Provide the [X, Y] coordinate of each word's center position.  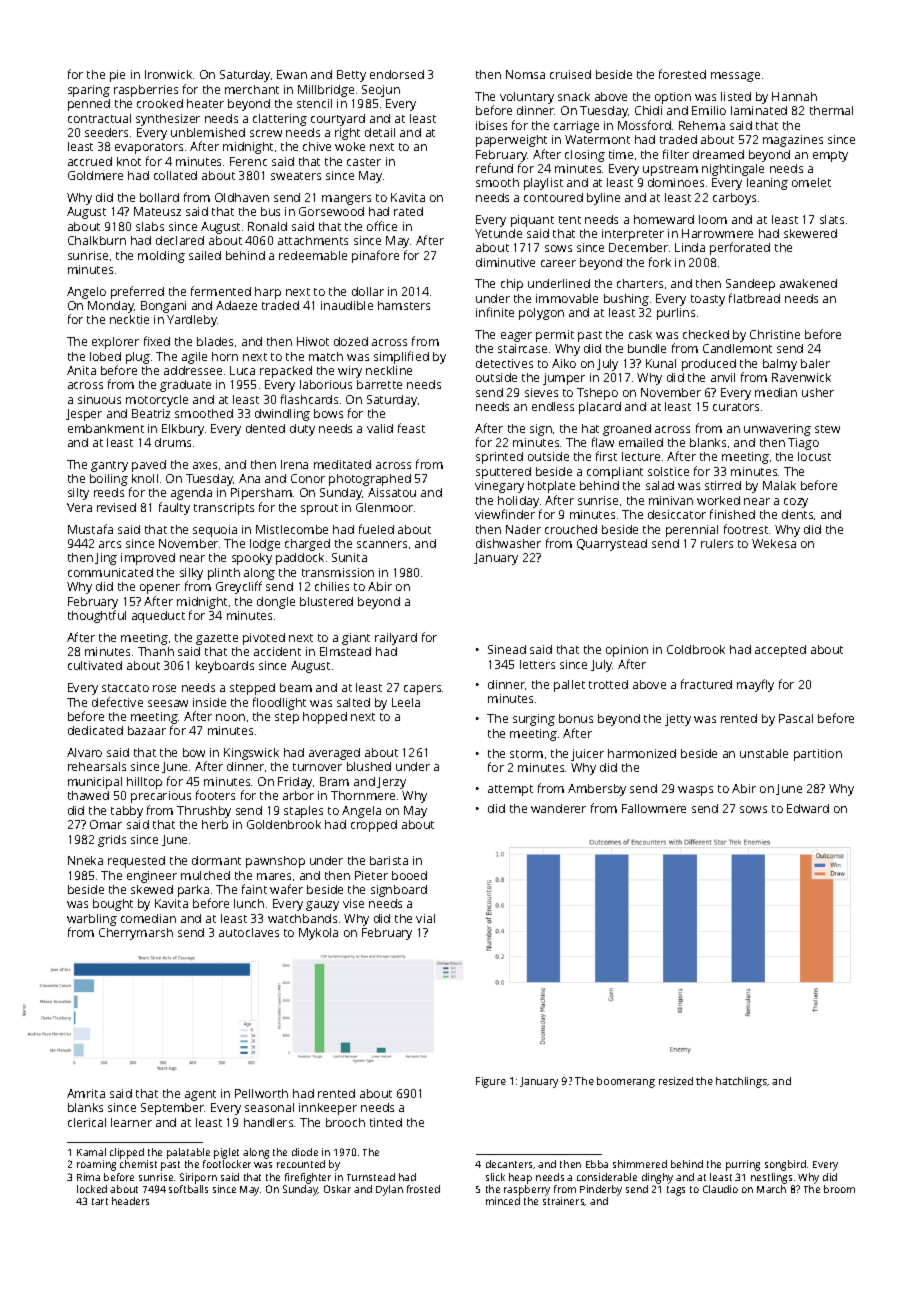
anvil [723, 377]
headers [130, 1201]
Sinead [507, 649]
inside [209, 702]
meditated [342, 464]
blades [215, 341]
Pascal [796, 718]
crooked [160, 103]
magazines [793, 141]
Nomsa [525, 74]
